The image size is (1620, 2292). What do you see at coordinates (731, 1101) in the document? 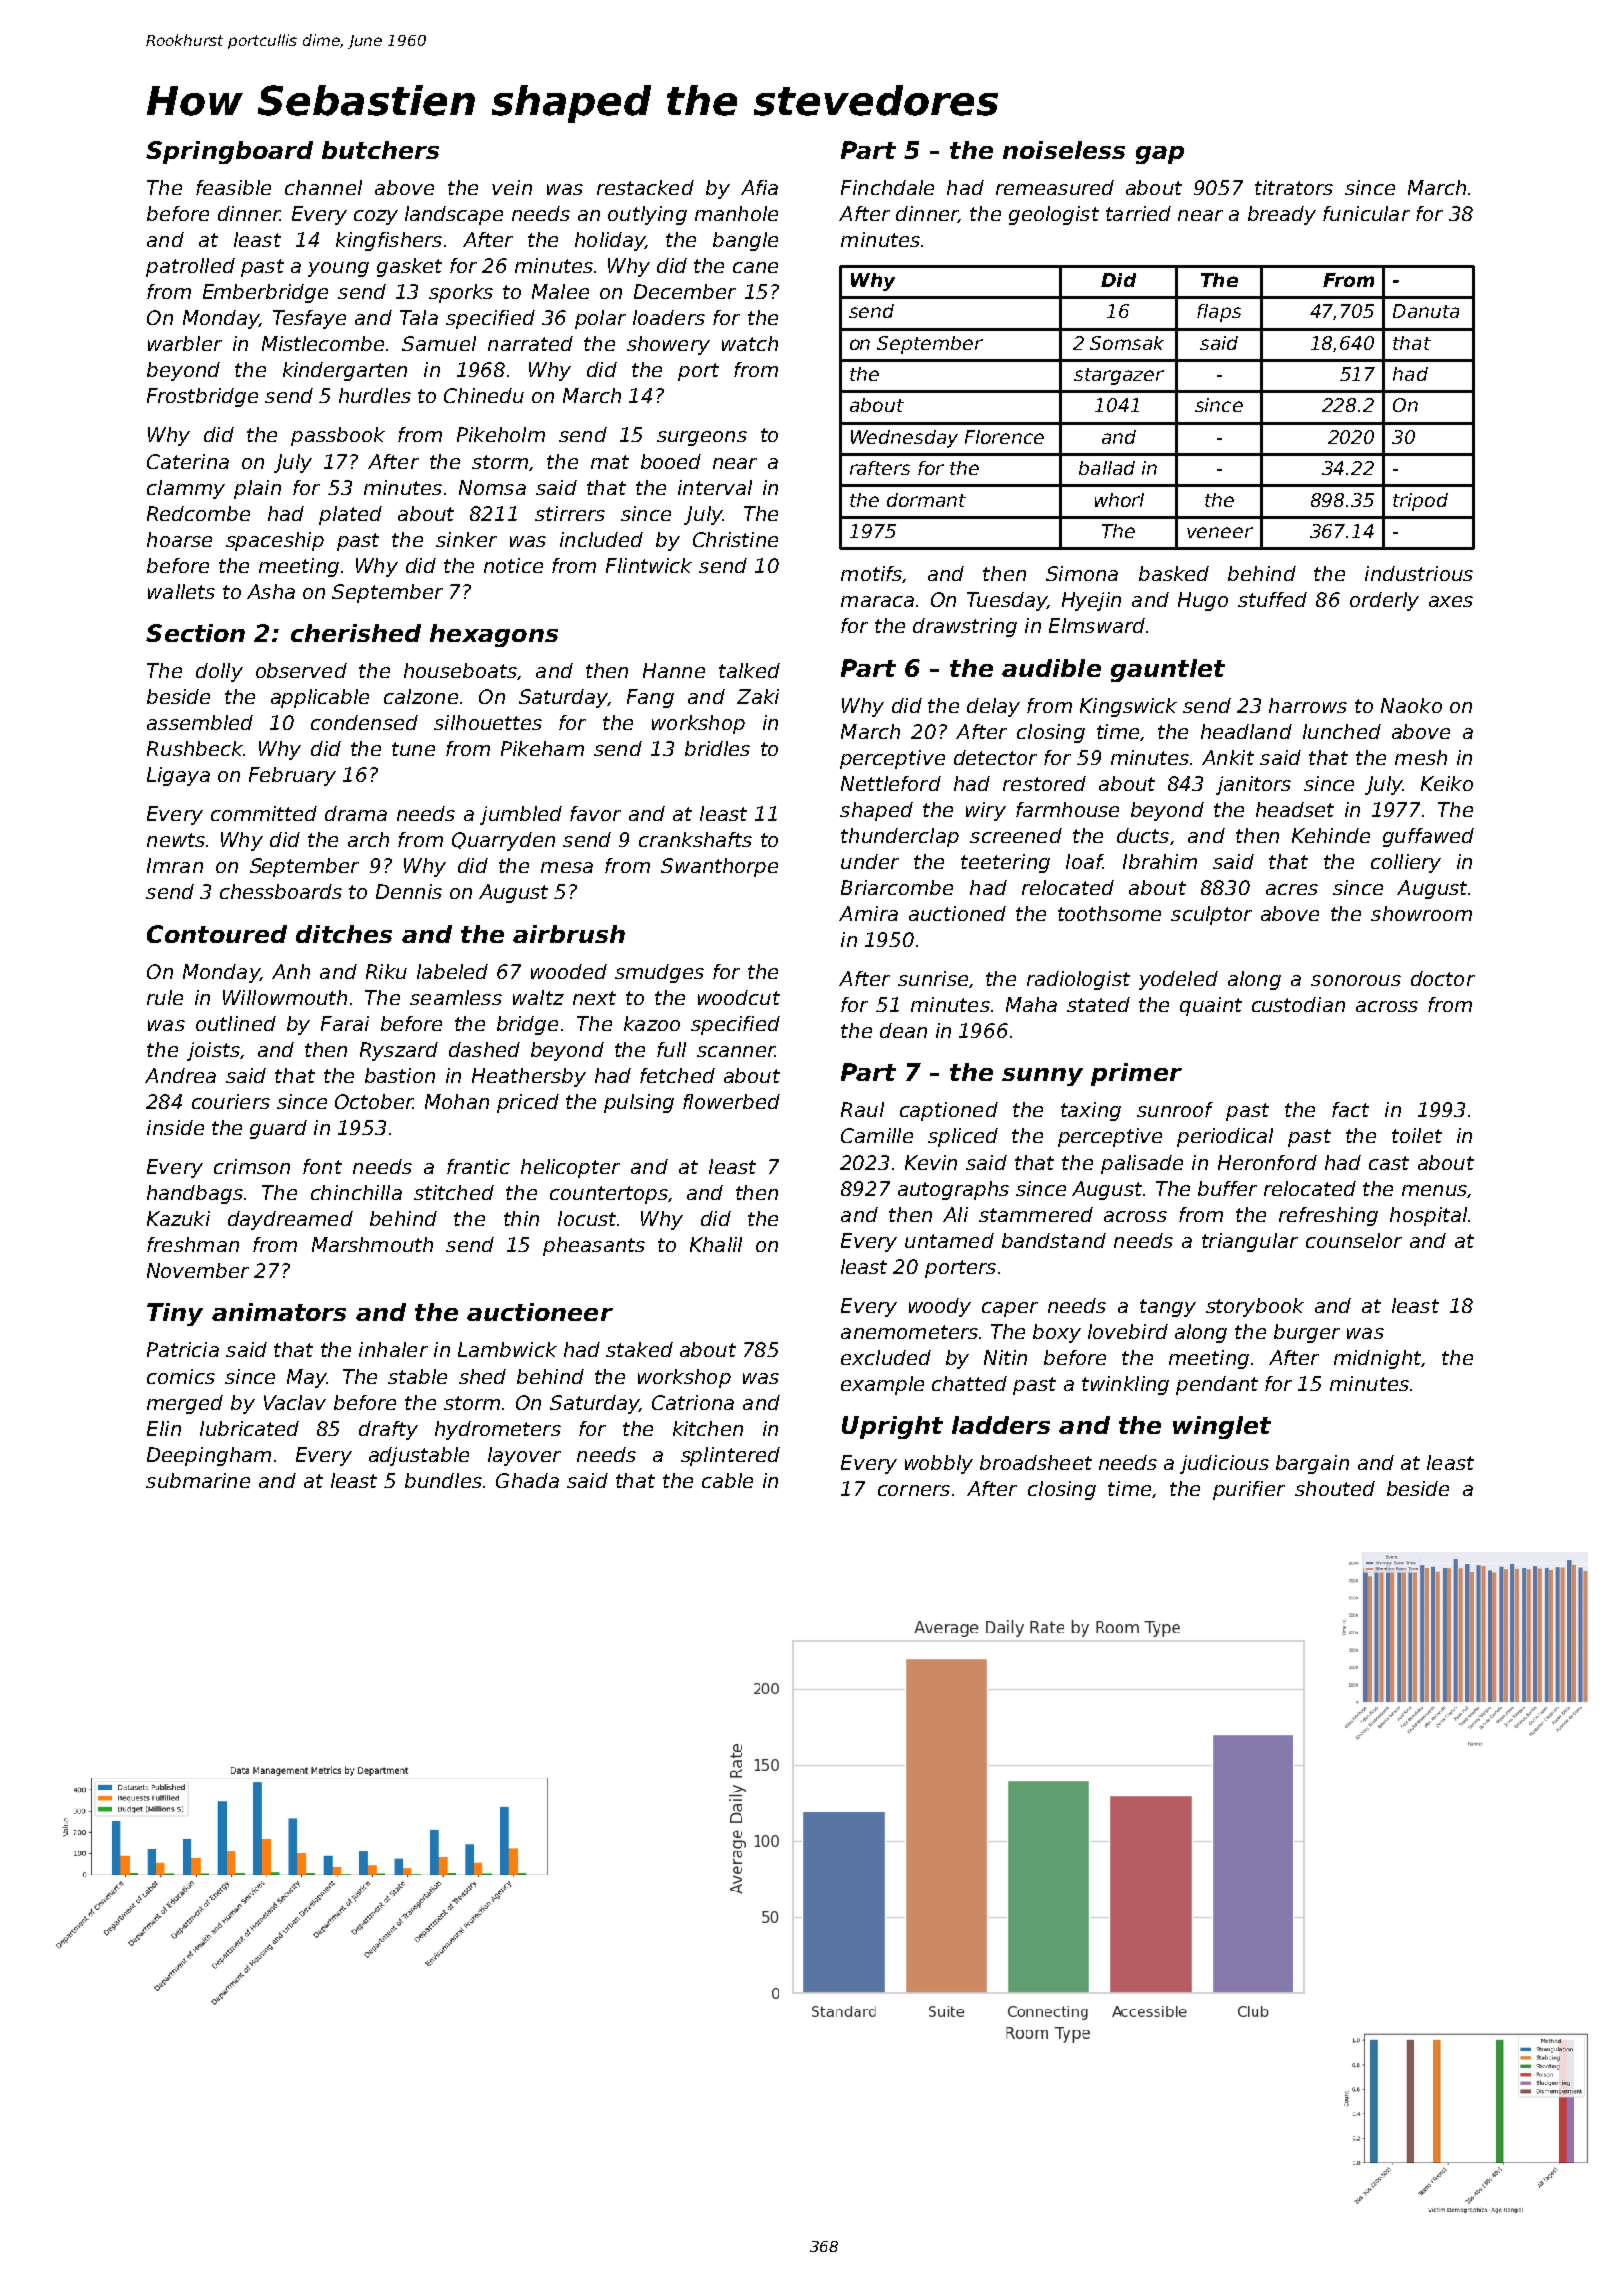
I see `flowerbed` at bounding box center [731, 1101].
